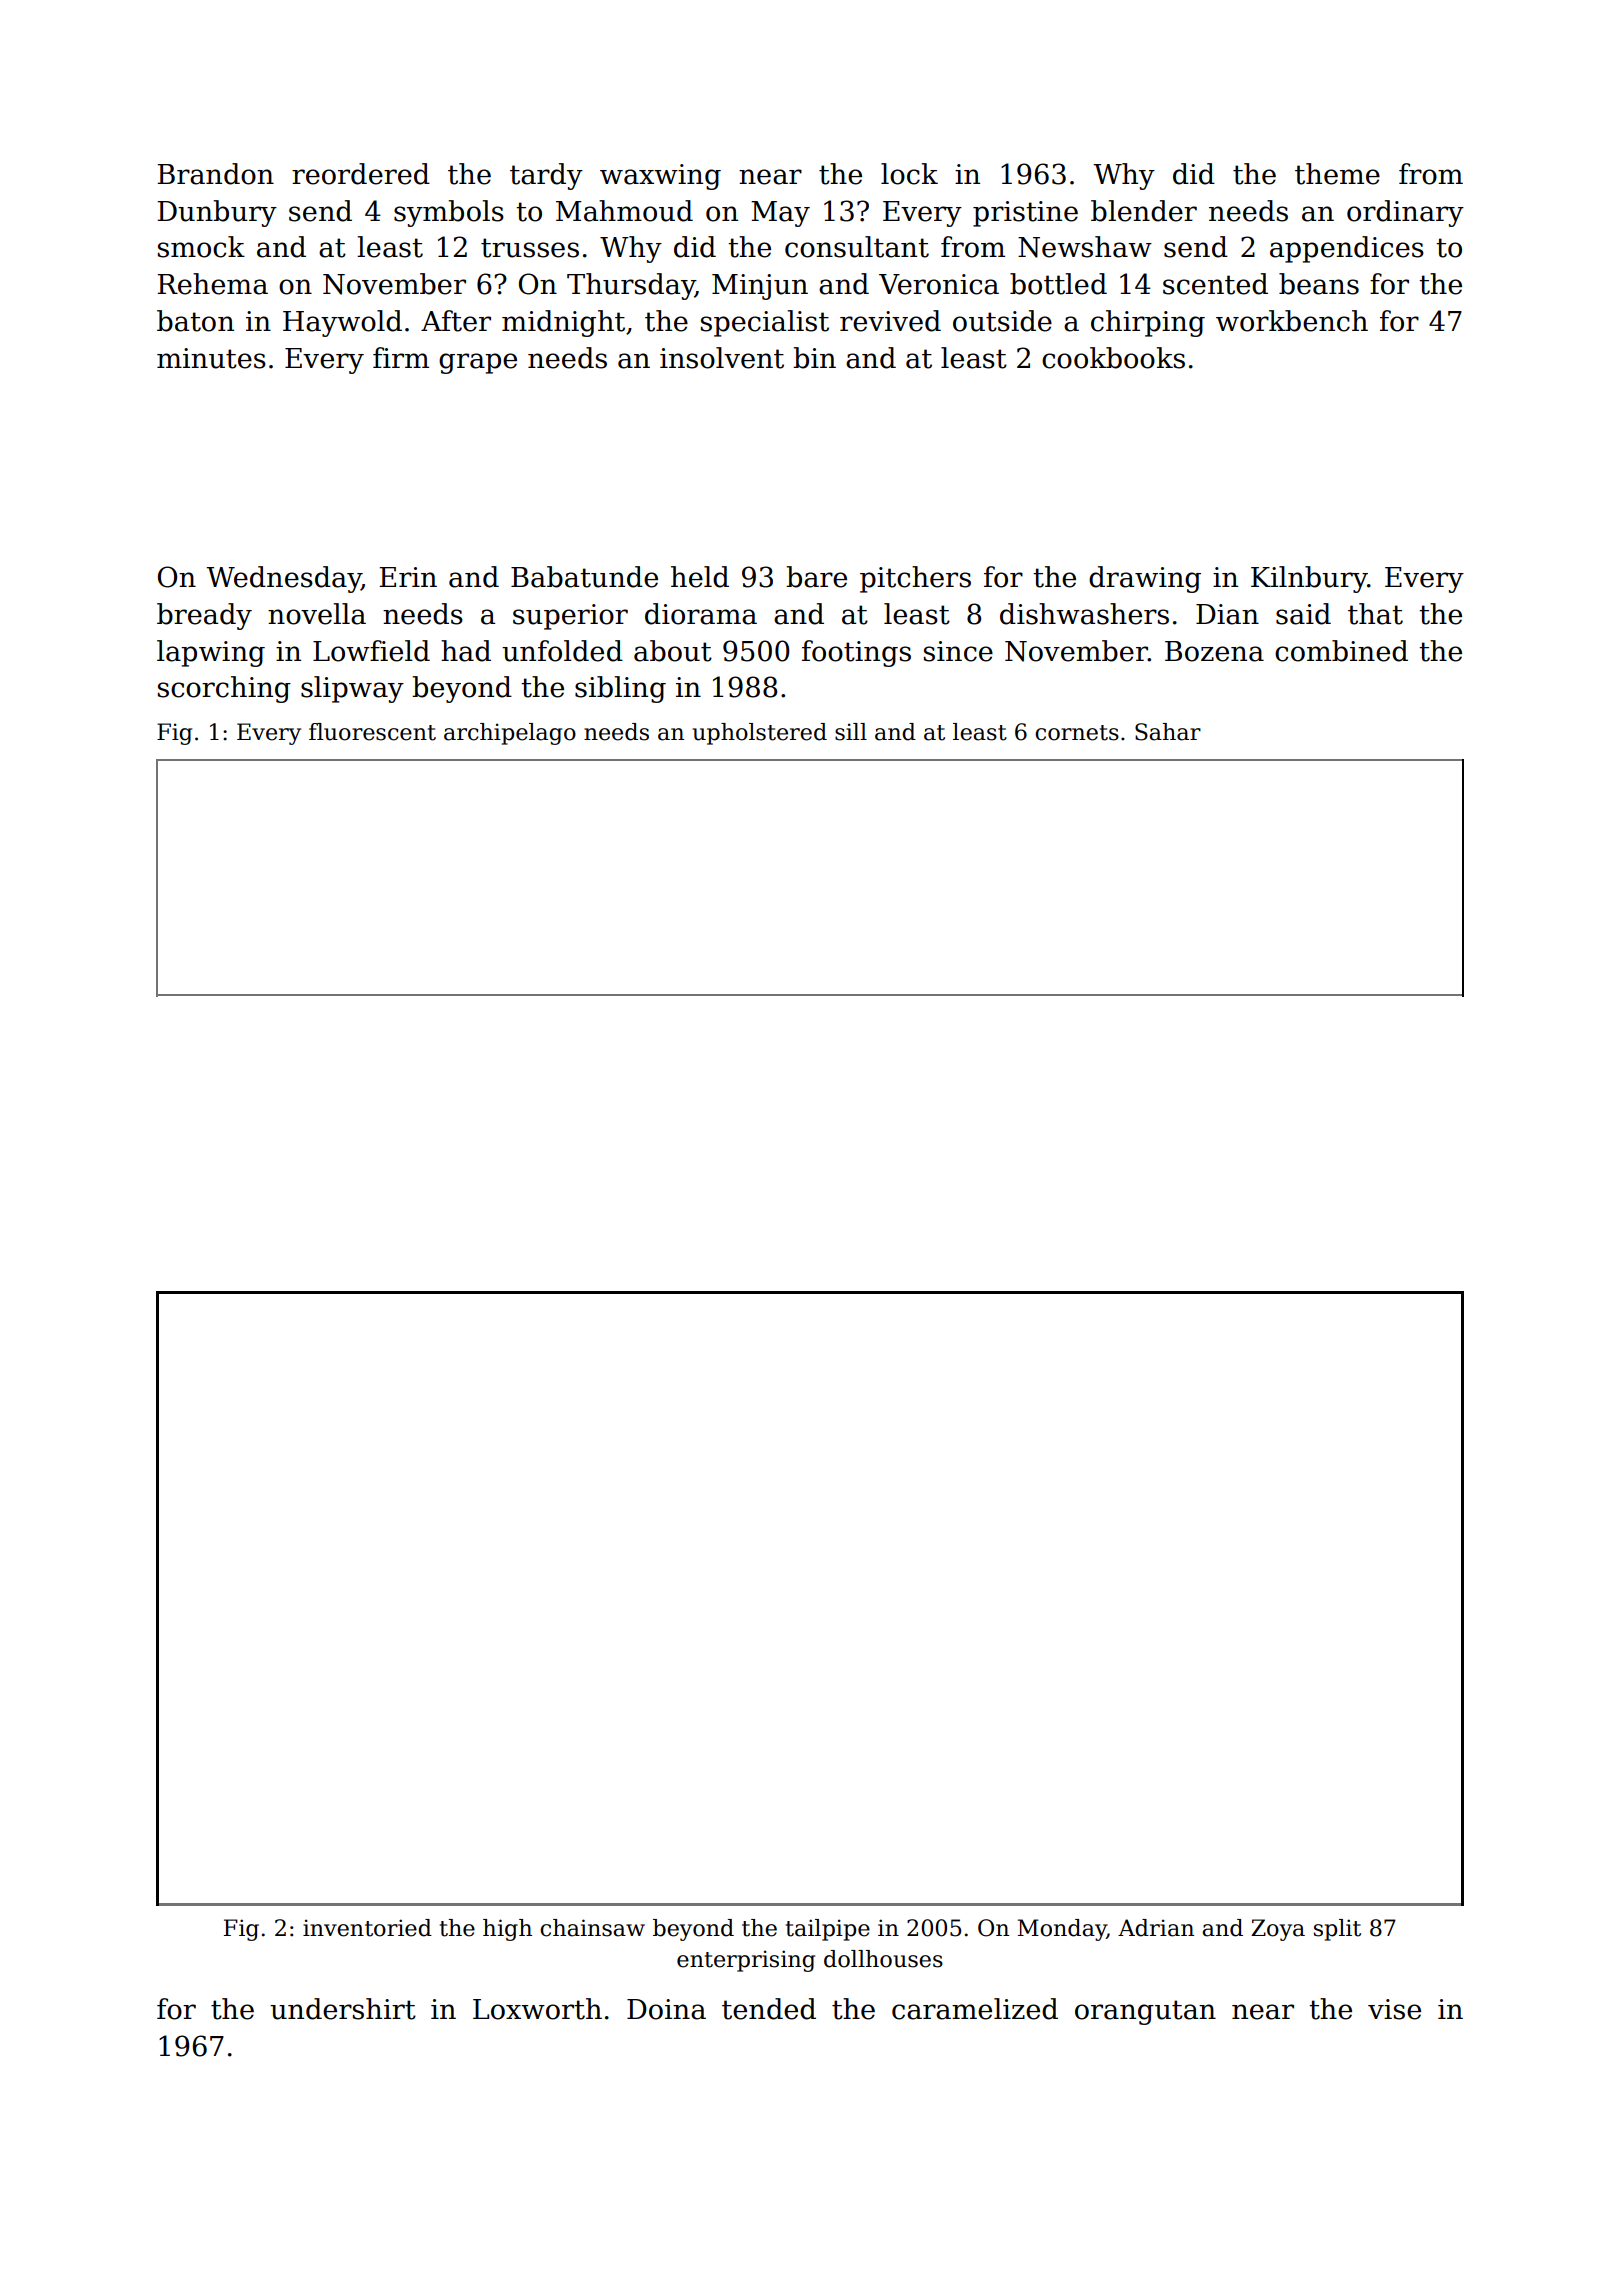 The width and height of the page is (1620, 2292). I want to click on inventoried, so click(367, 1928).
